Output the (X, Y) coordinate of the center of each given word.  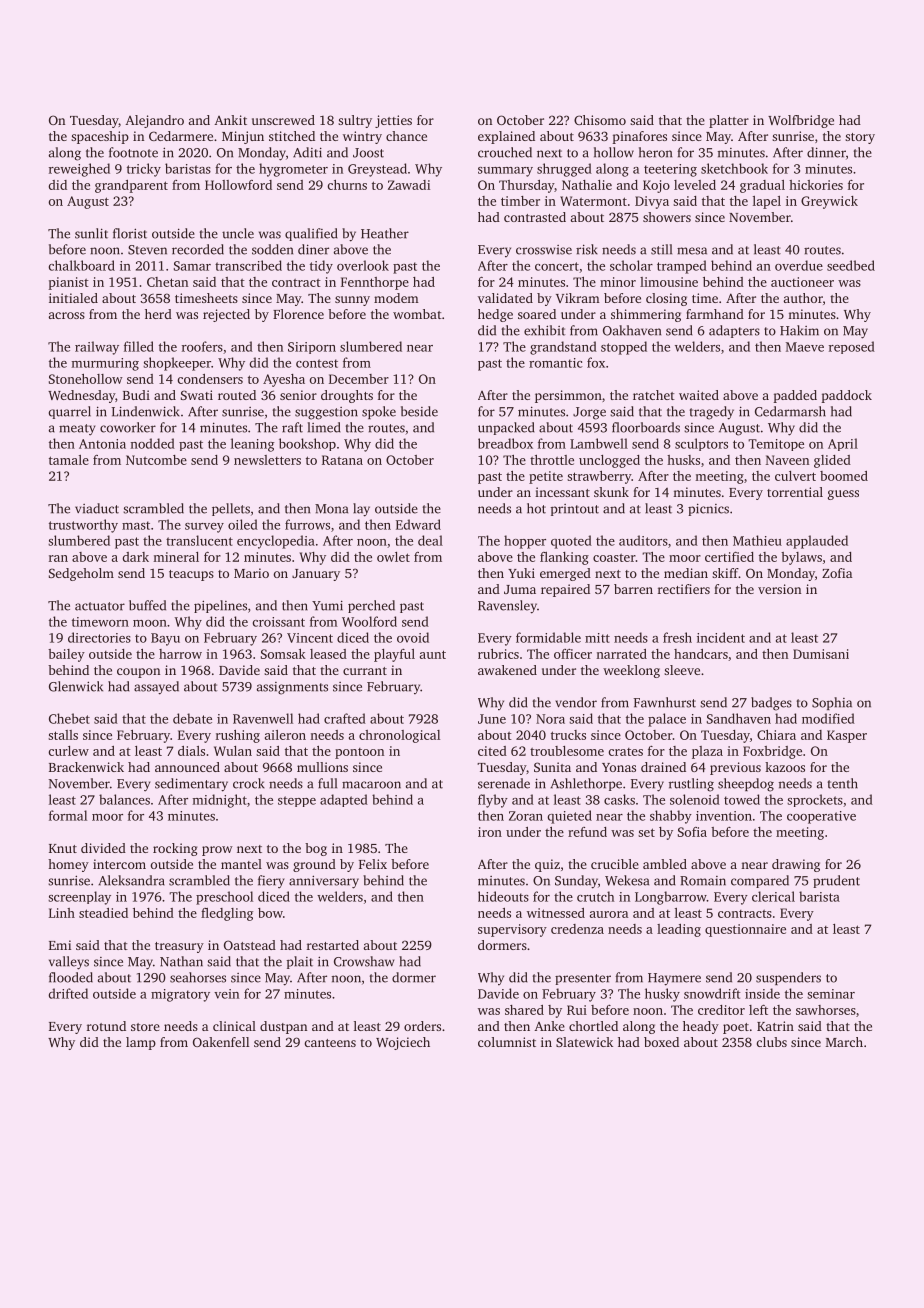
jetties (393, 121)
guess (843, 495)
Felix (373, 864)
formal (68, 815)
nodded (153, 443)
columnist (507, 1042)
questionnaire (745, 930)
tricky (144, 170)
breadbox (505, 443)
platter (729, 121)
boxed (661, 1042)
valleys (69, 963)
